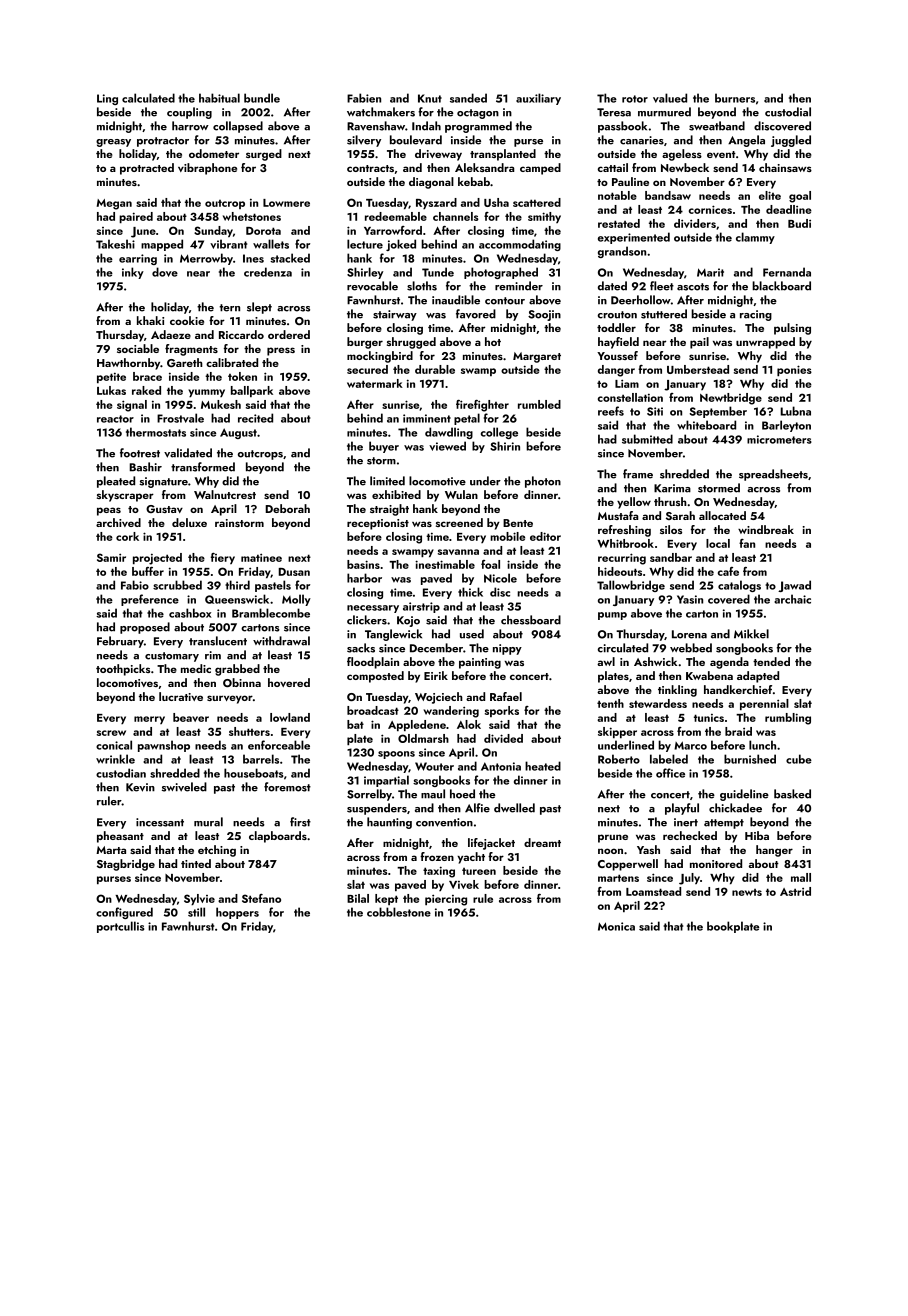 This document has width=908, height=1316. What do you see at coordinates (191, 717) in the document?
I see `beaver` at bounding box center [191, 717].
